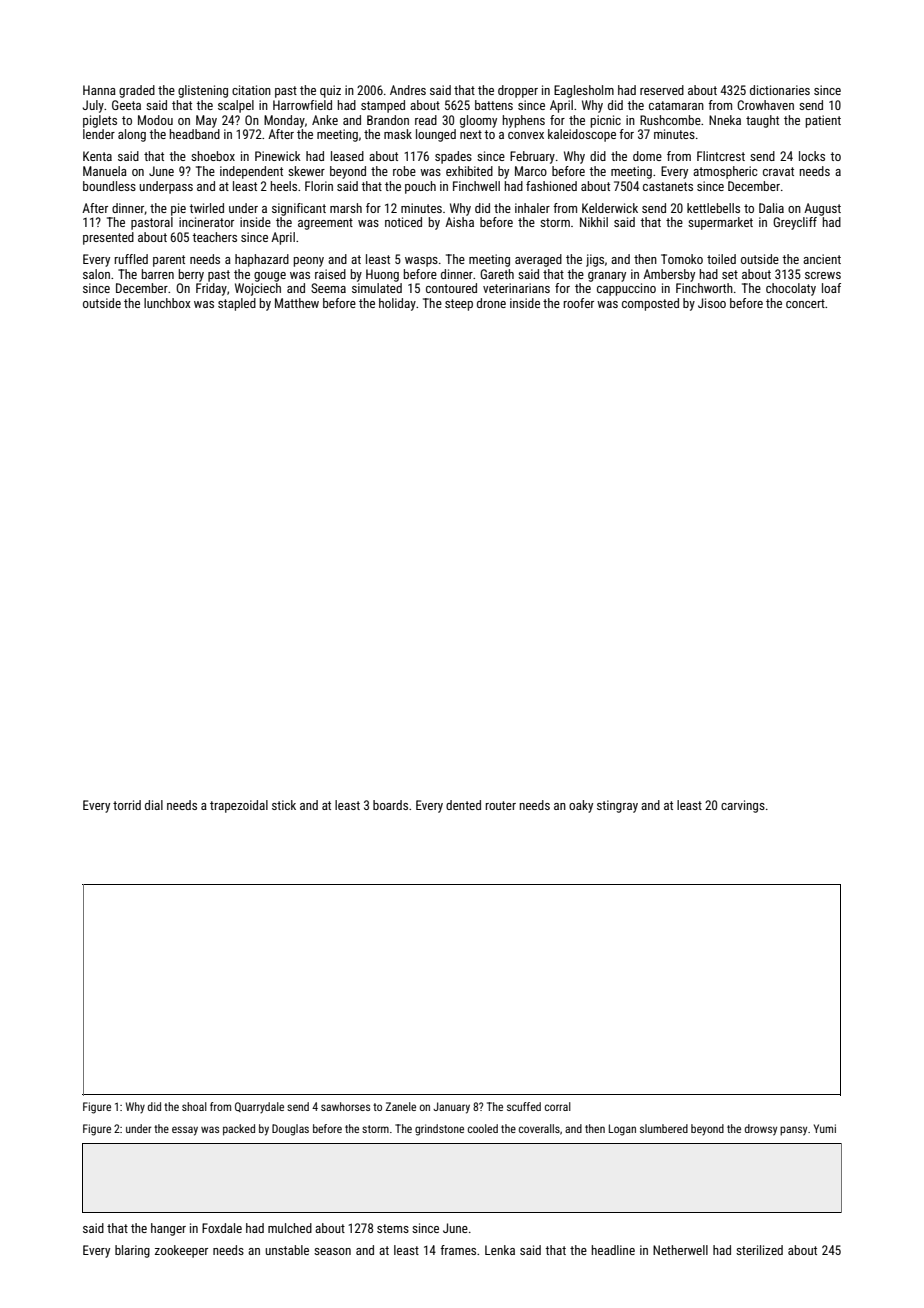  What do you see at coordinates (761, 1130) in the screenshot?
I see `drowsy` at bounding box center [761, 1130].
